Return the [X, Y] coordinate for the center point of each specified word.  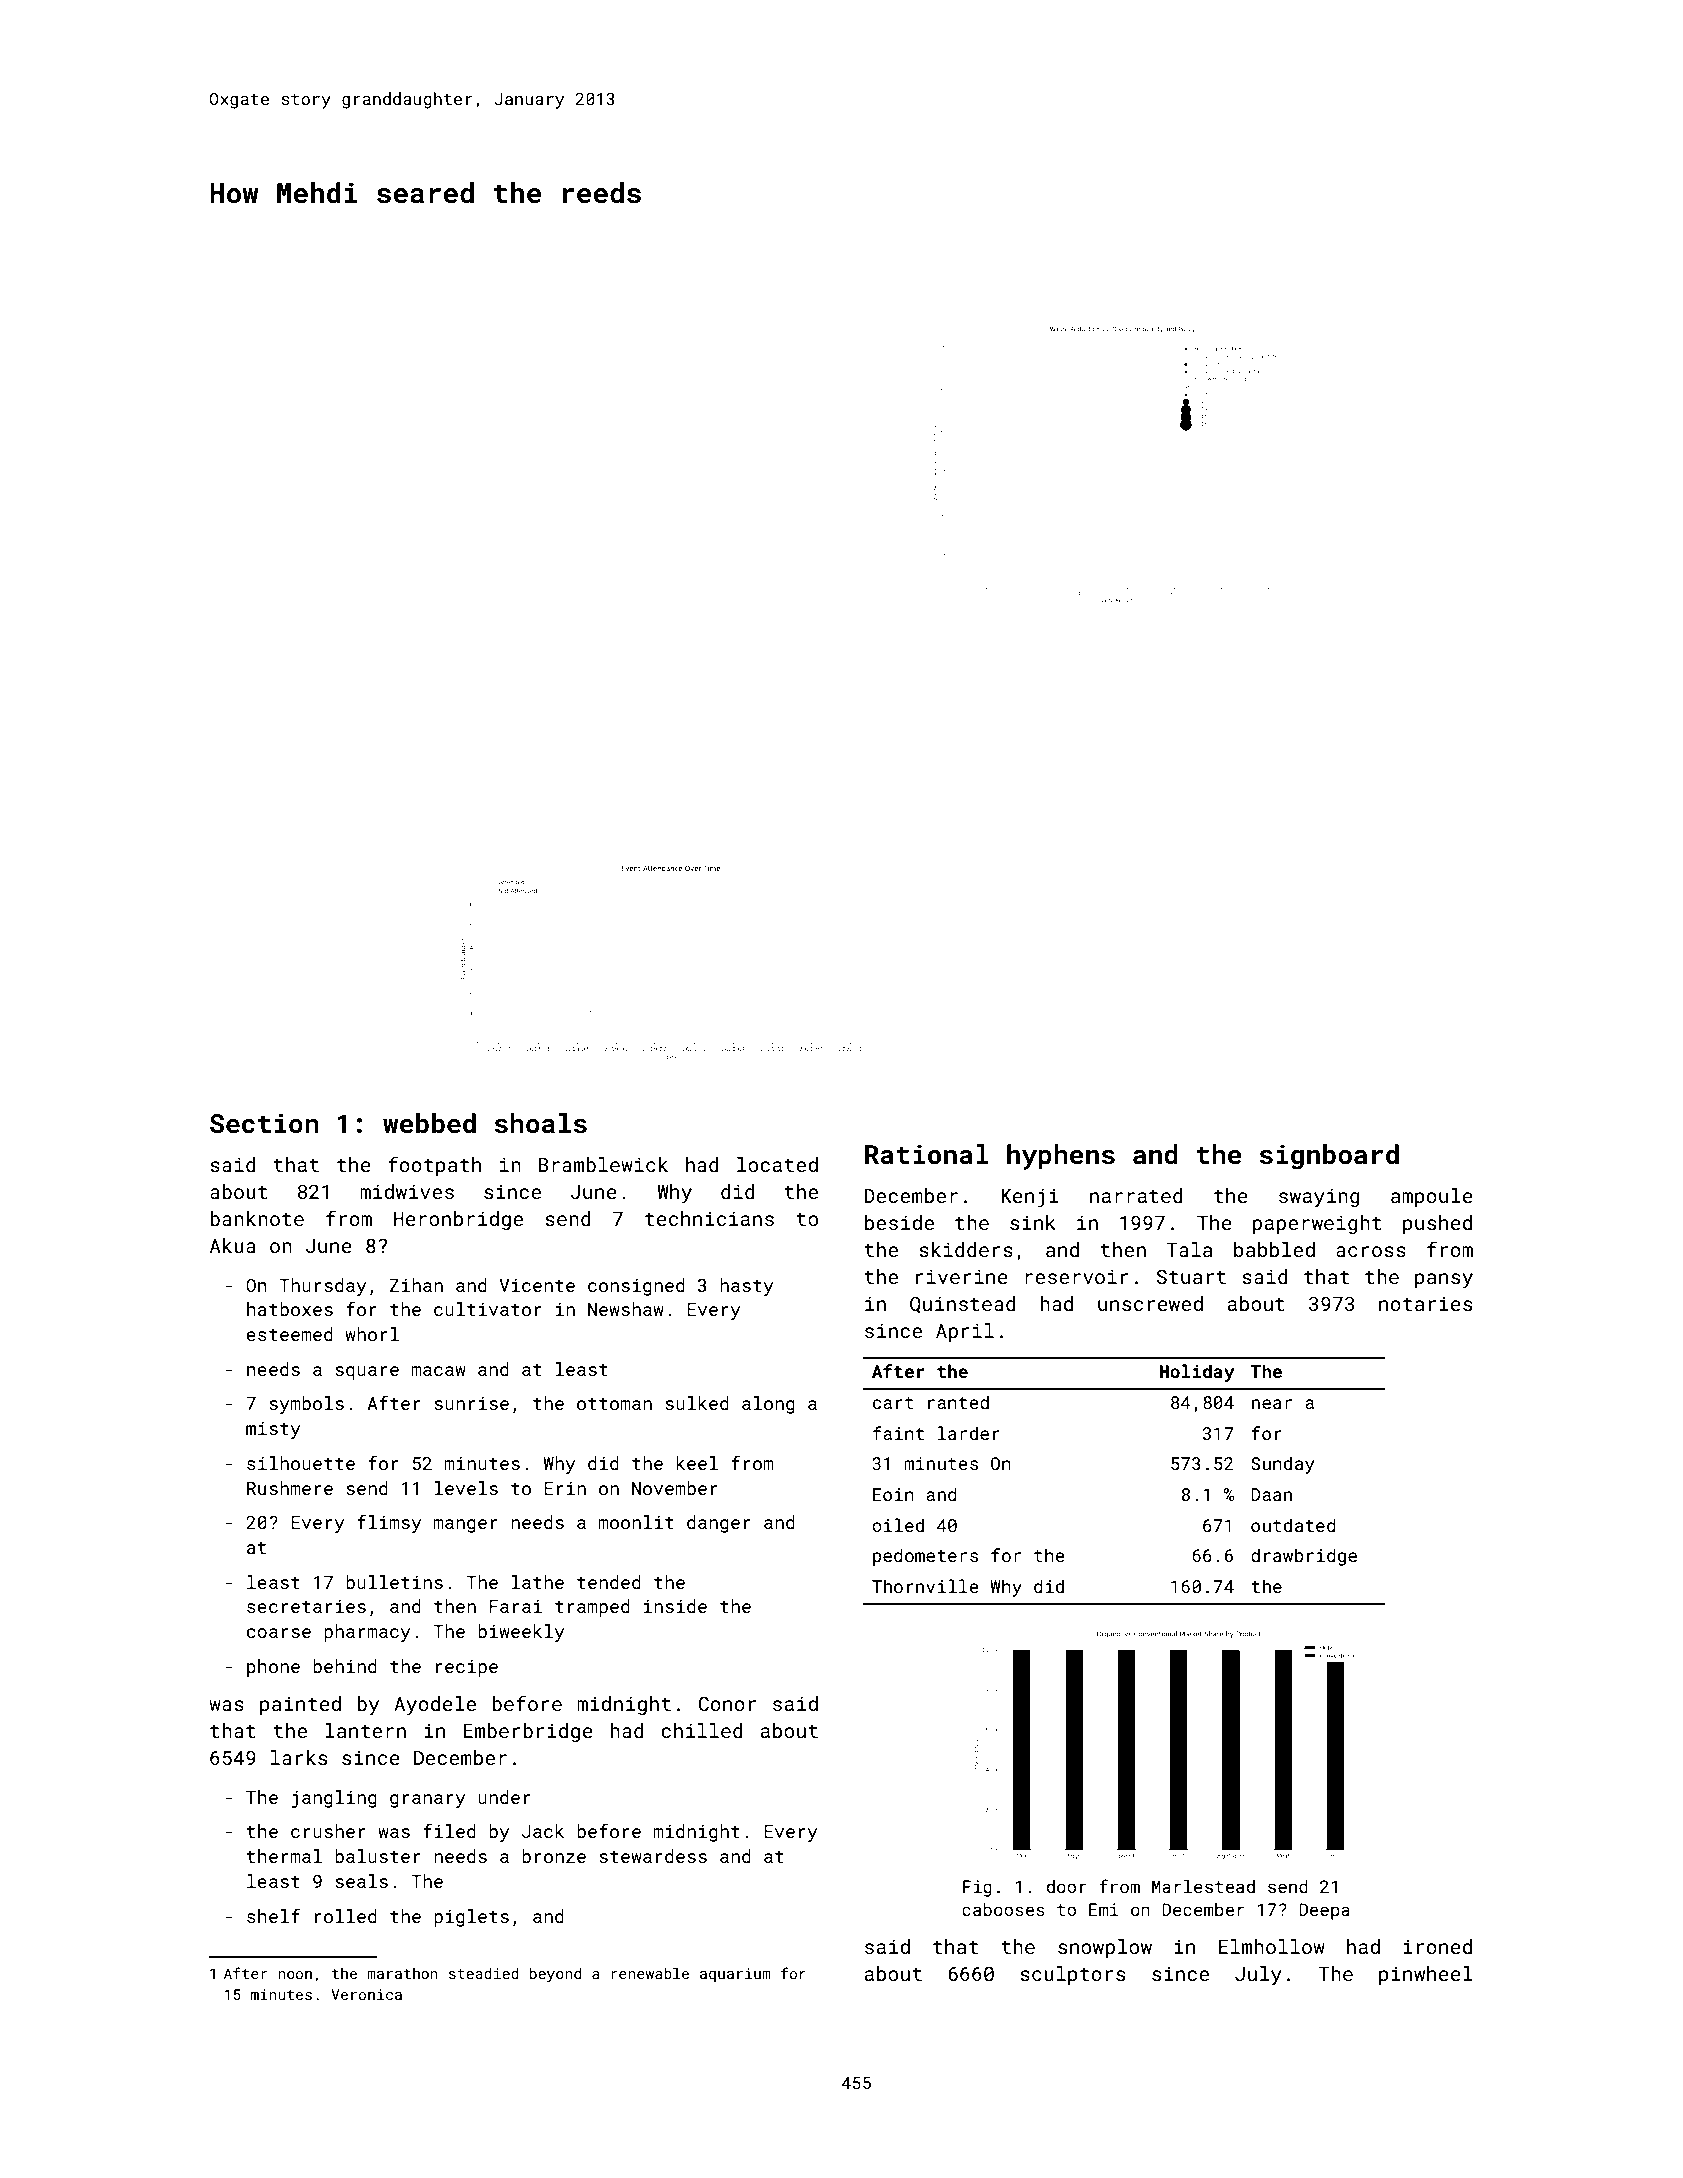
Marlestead [1203, 1886]
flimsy [389, 1524]
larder [969, 1433]
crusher [328, 1831]
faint [898, 1433]
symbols [306, 1405]
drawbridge [1304, 1557]
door [1067, 1886]
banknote [257, 1218]
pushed [1437, 1224]
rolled [346, 1916]
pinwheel [1426, 1975]
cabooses [1003, 1909]
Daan [1271, 1494]
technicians [709, 1218]
